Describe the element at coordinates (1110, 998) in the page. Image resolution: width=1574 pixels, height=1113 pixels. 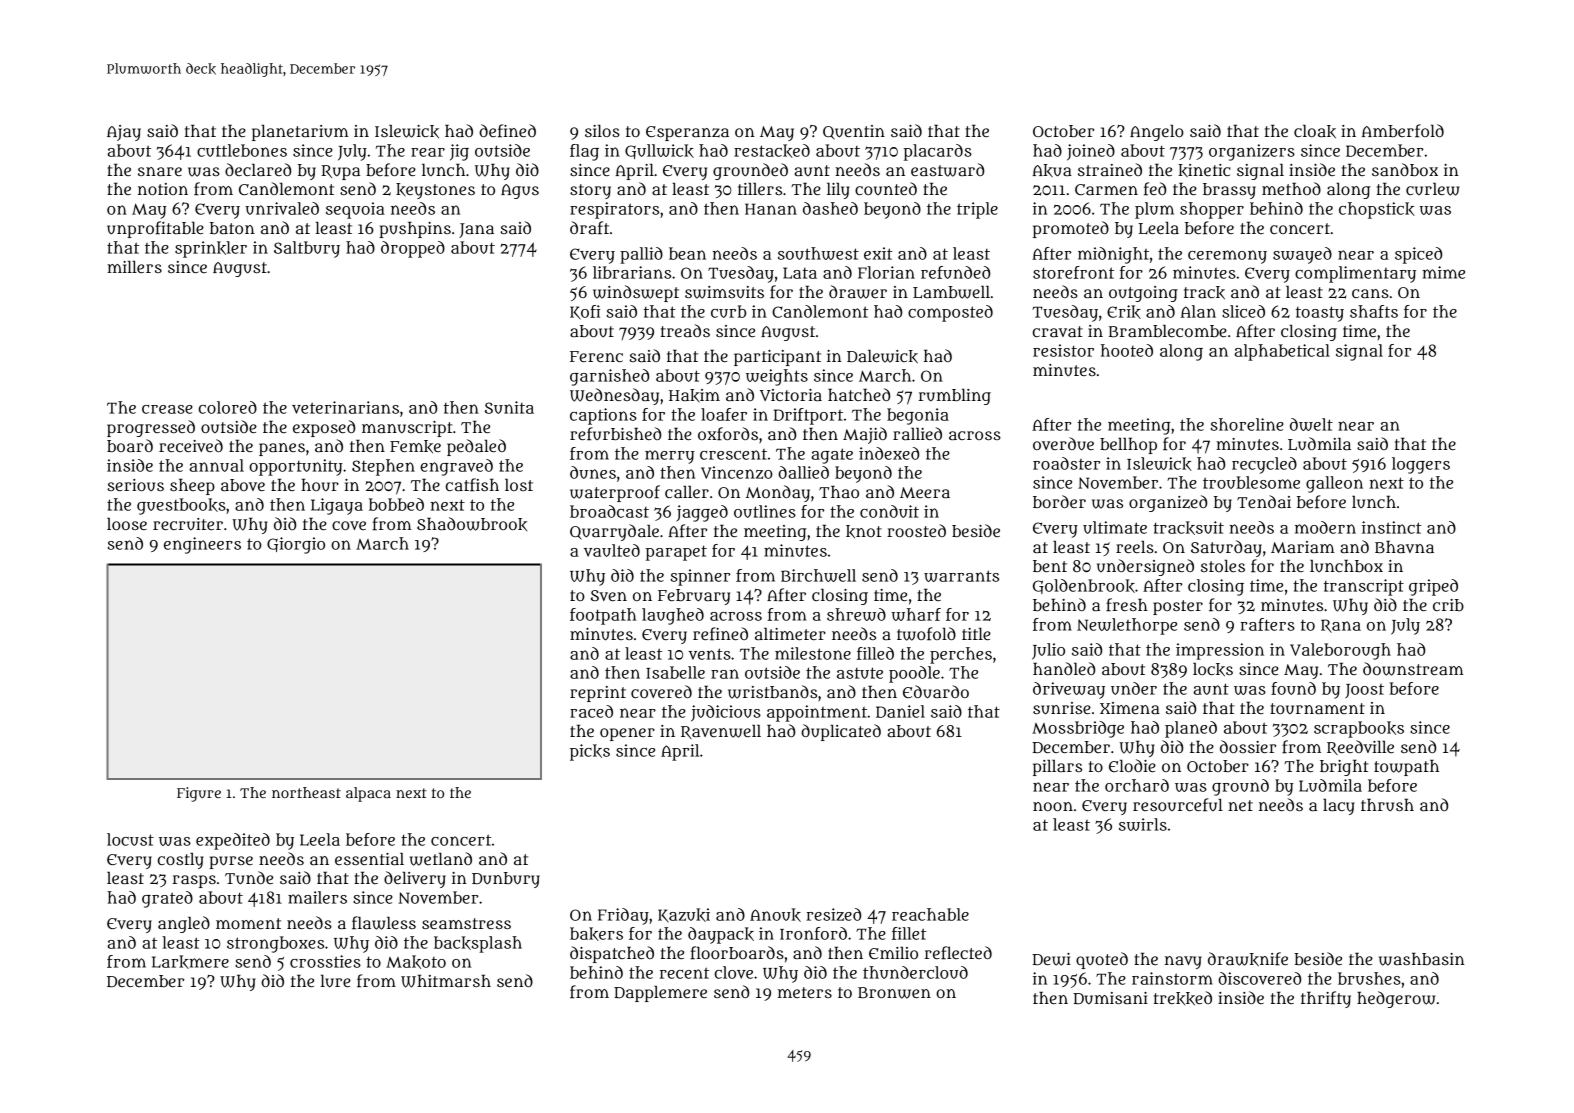
I see `Dumisani` at that location.
